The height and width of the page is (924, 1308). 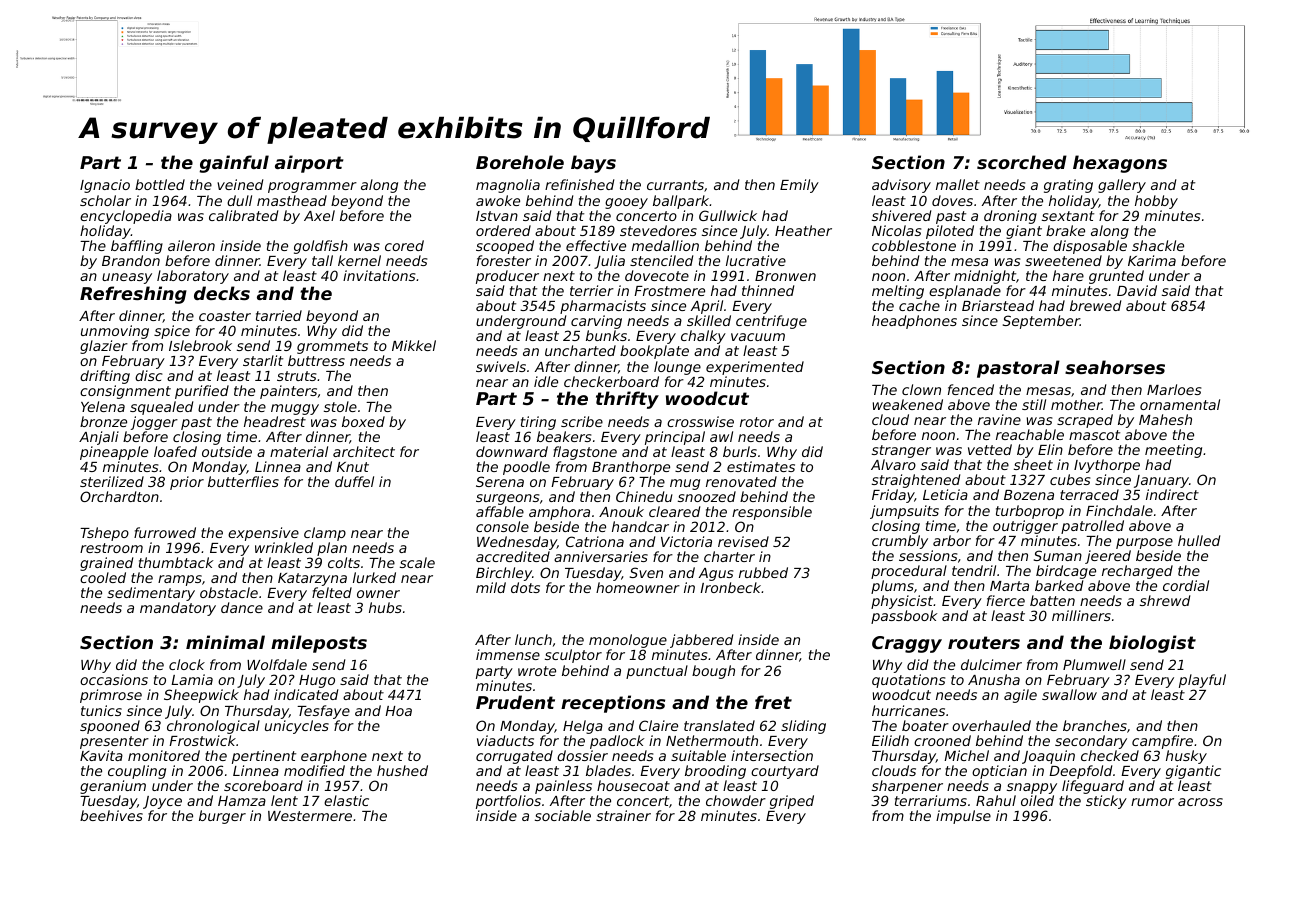 I want to click on shackle, so click(x=1158, y=245).
